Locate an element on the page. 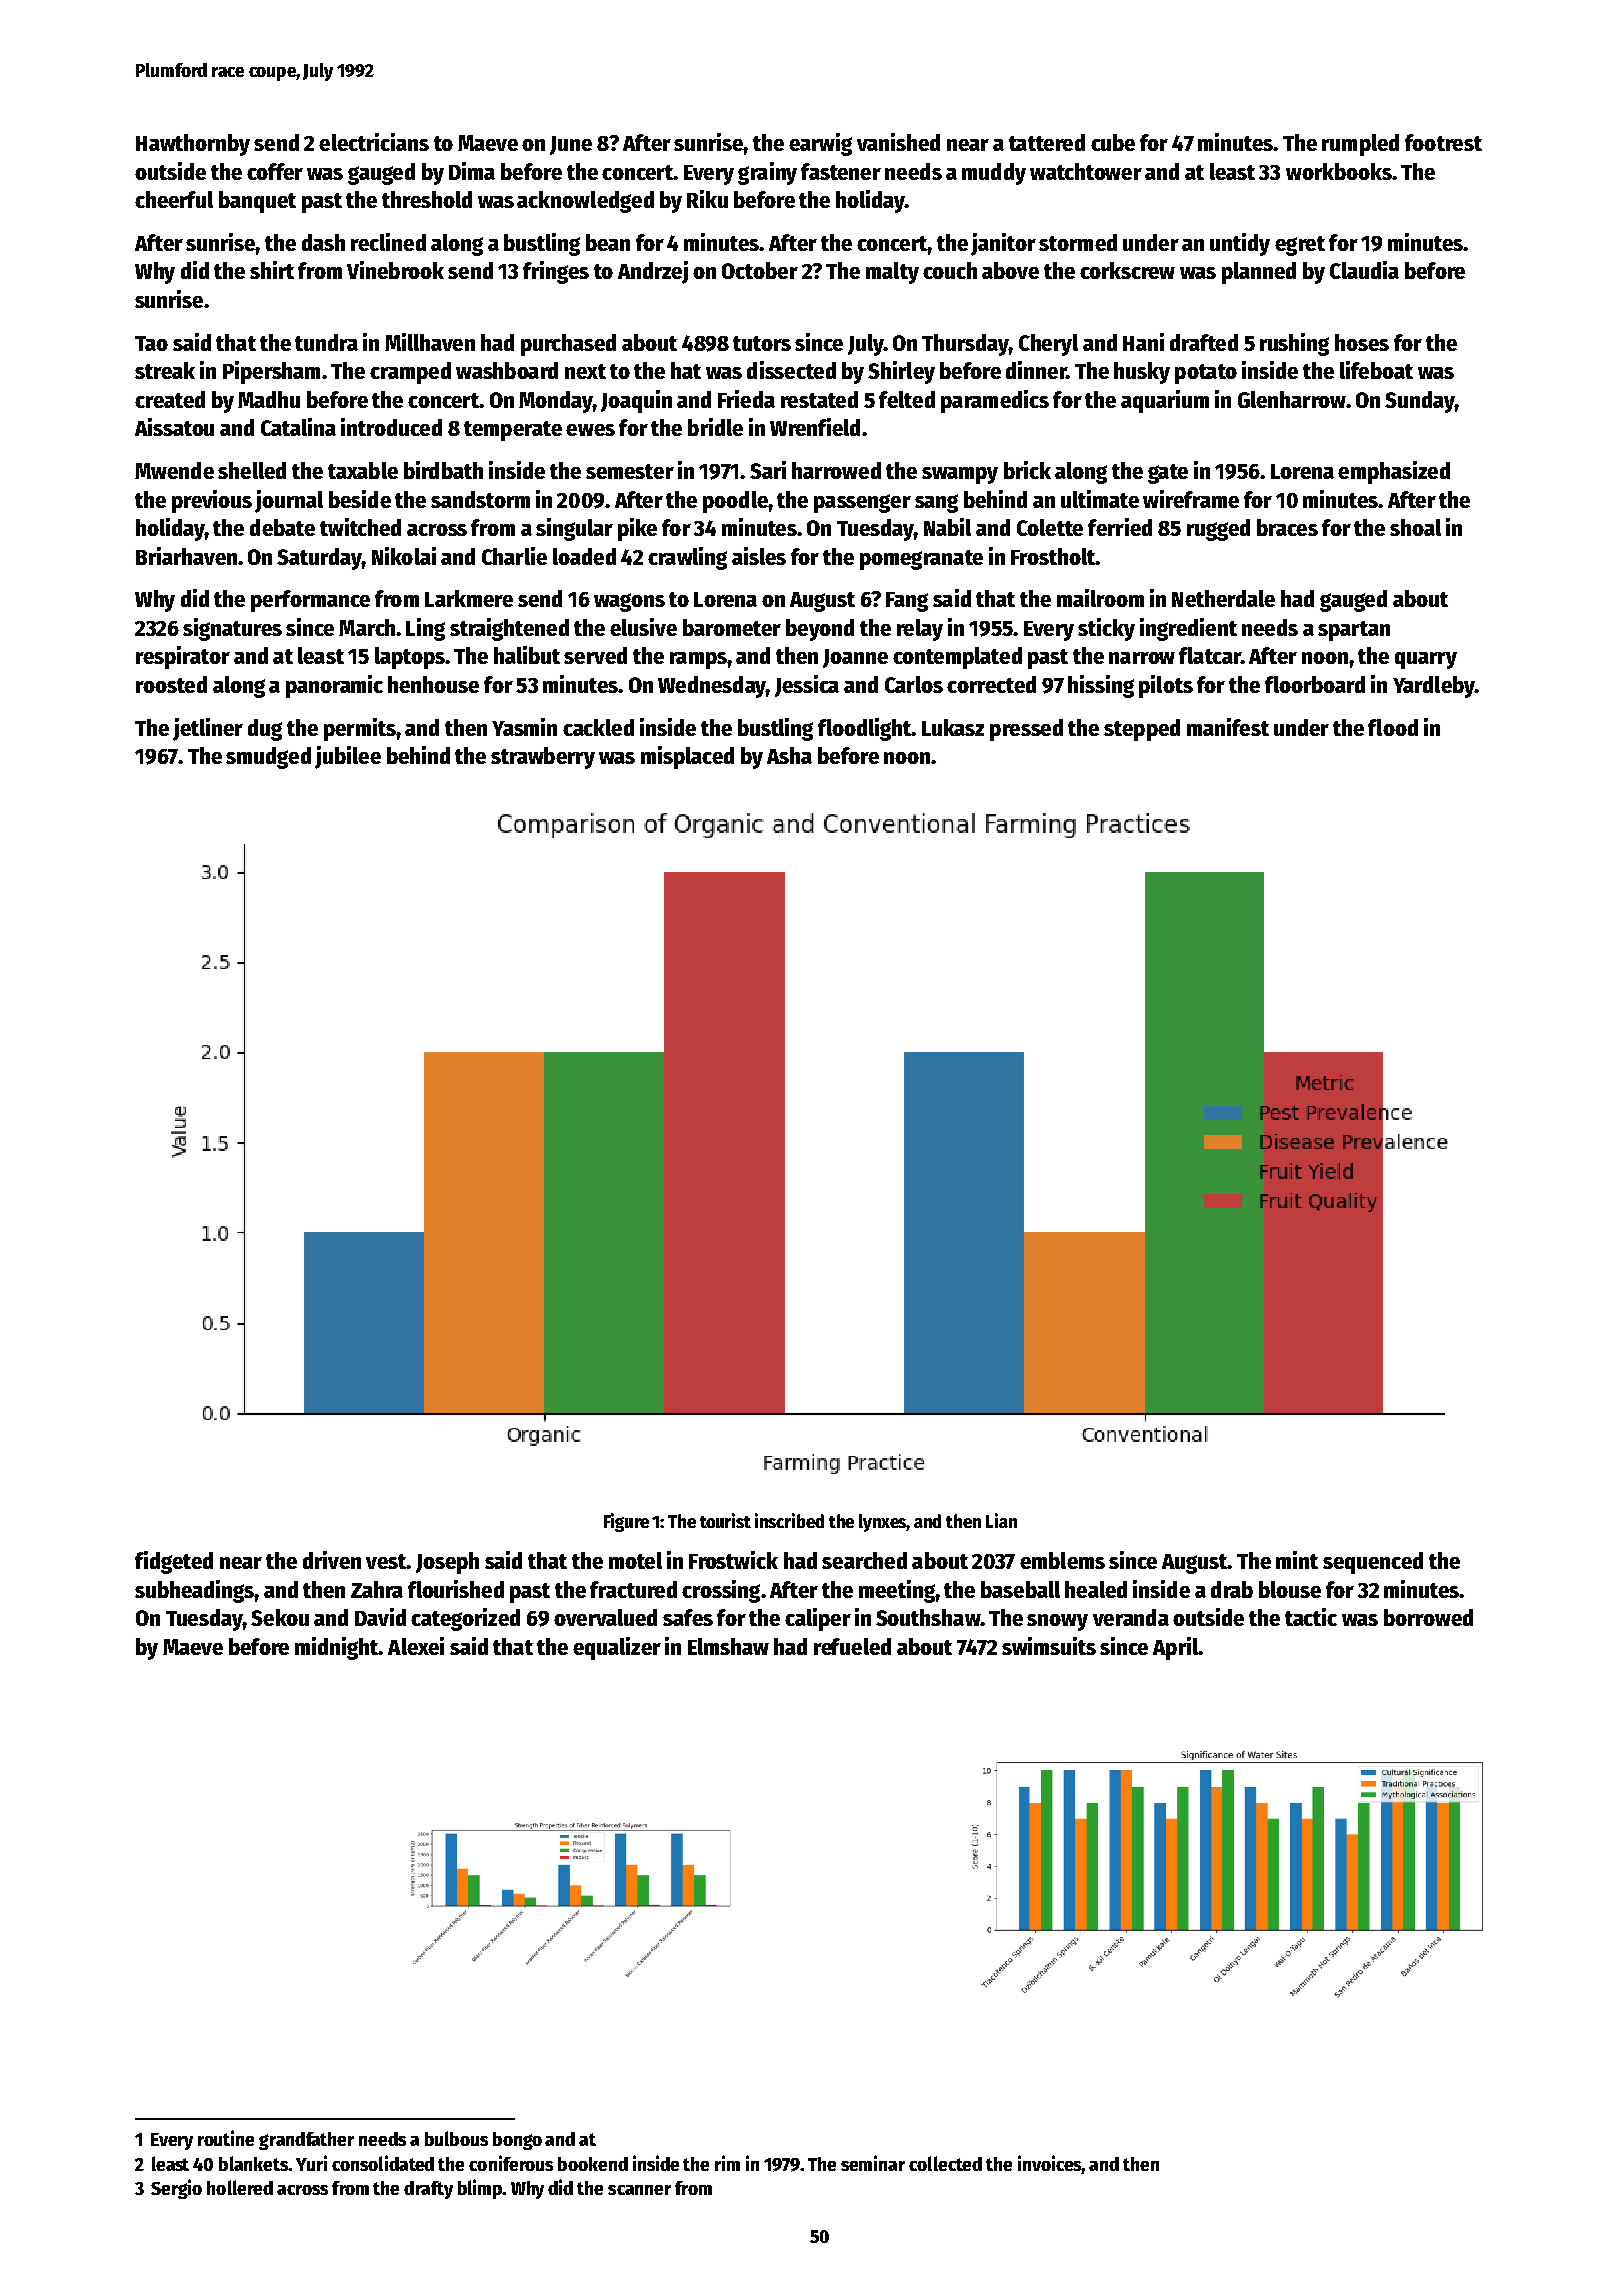  electricians is located at coordinates (374, 142).
